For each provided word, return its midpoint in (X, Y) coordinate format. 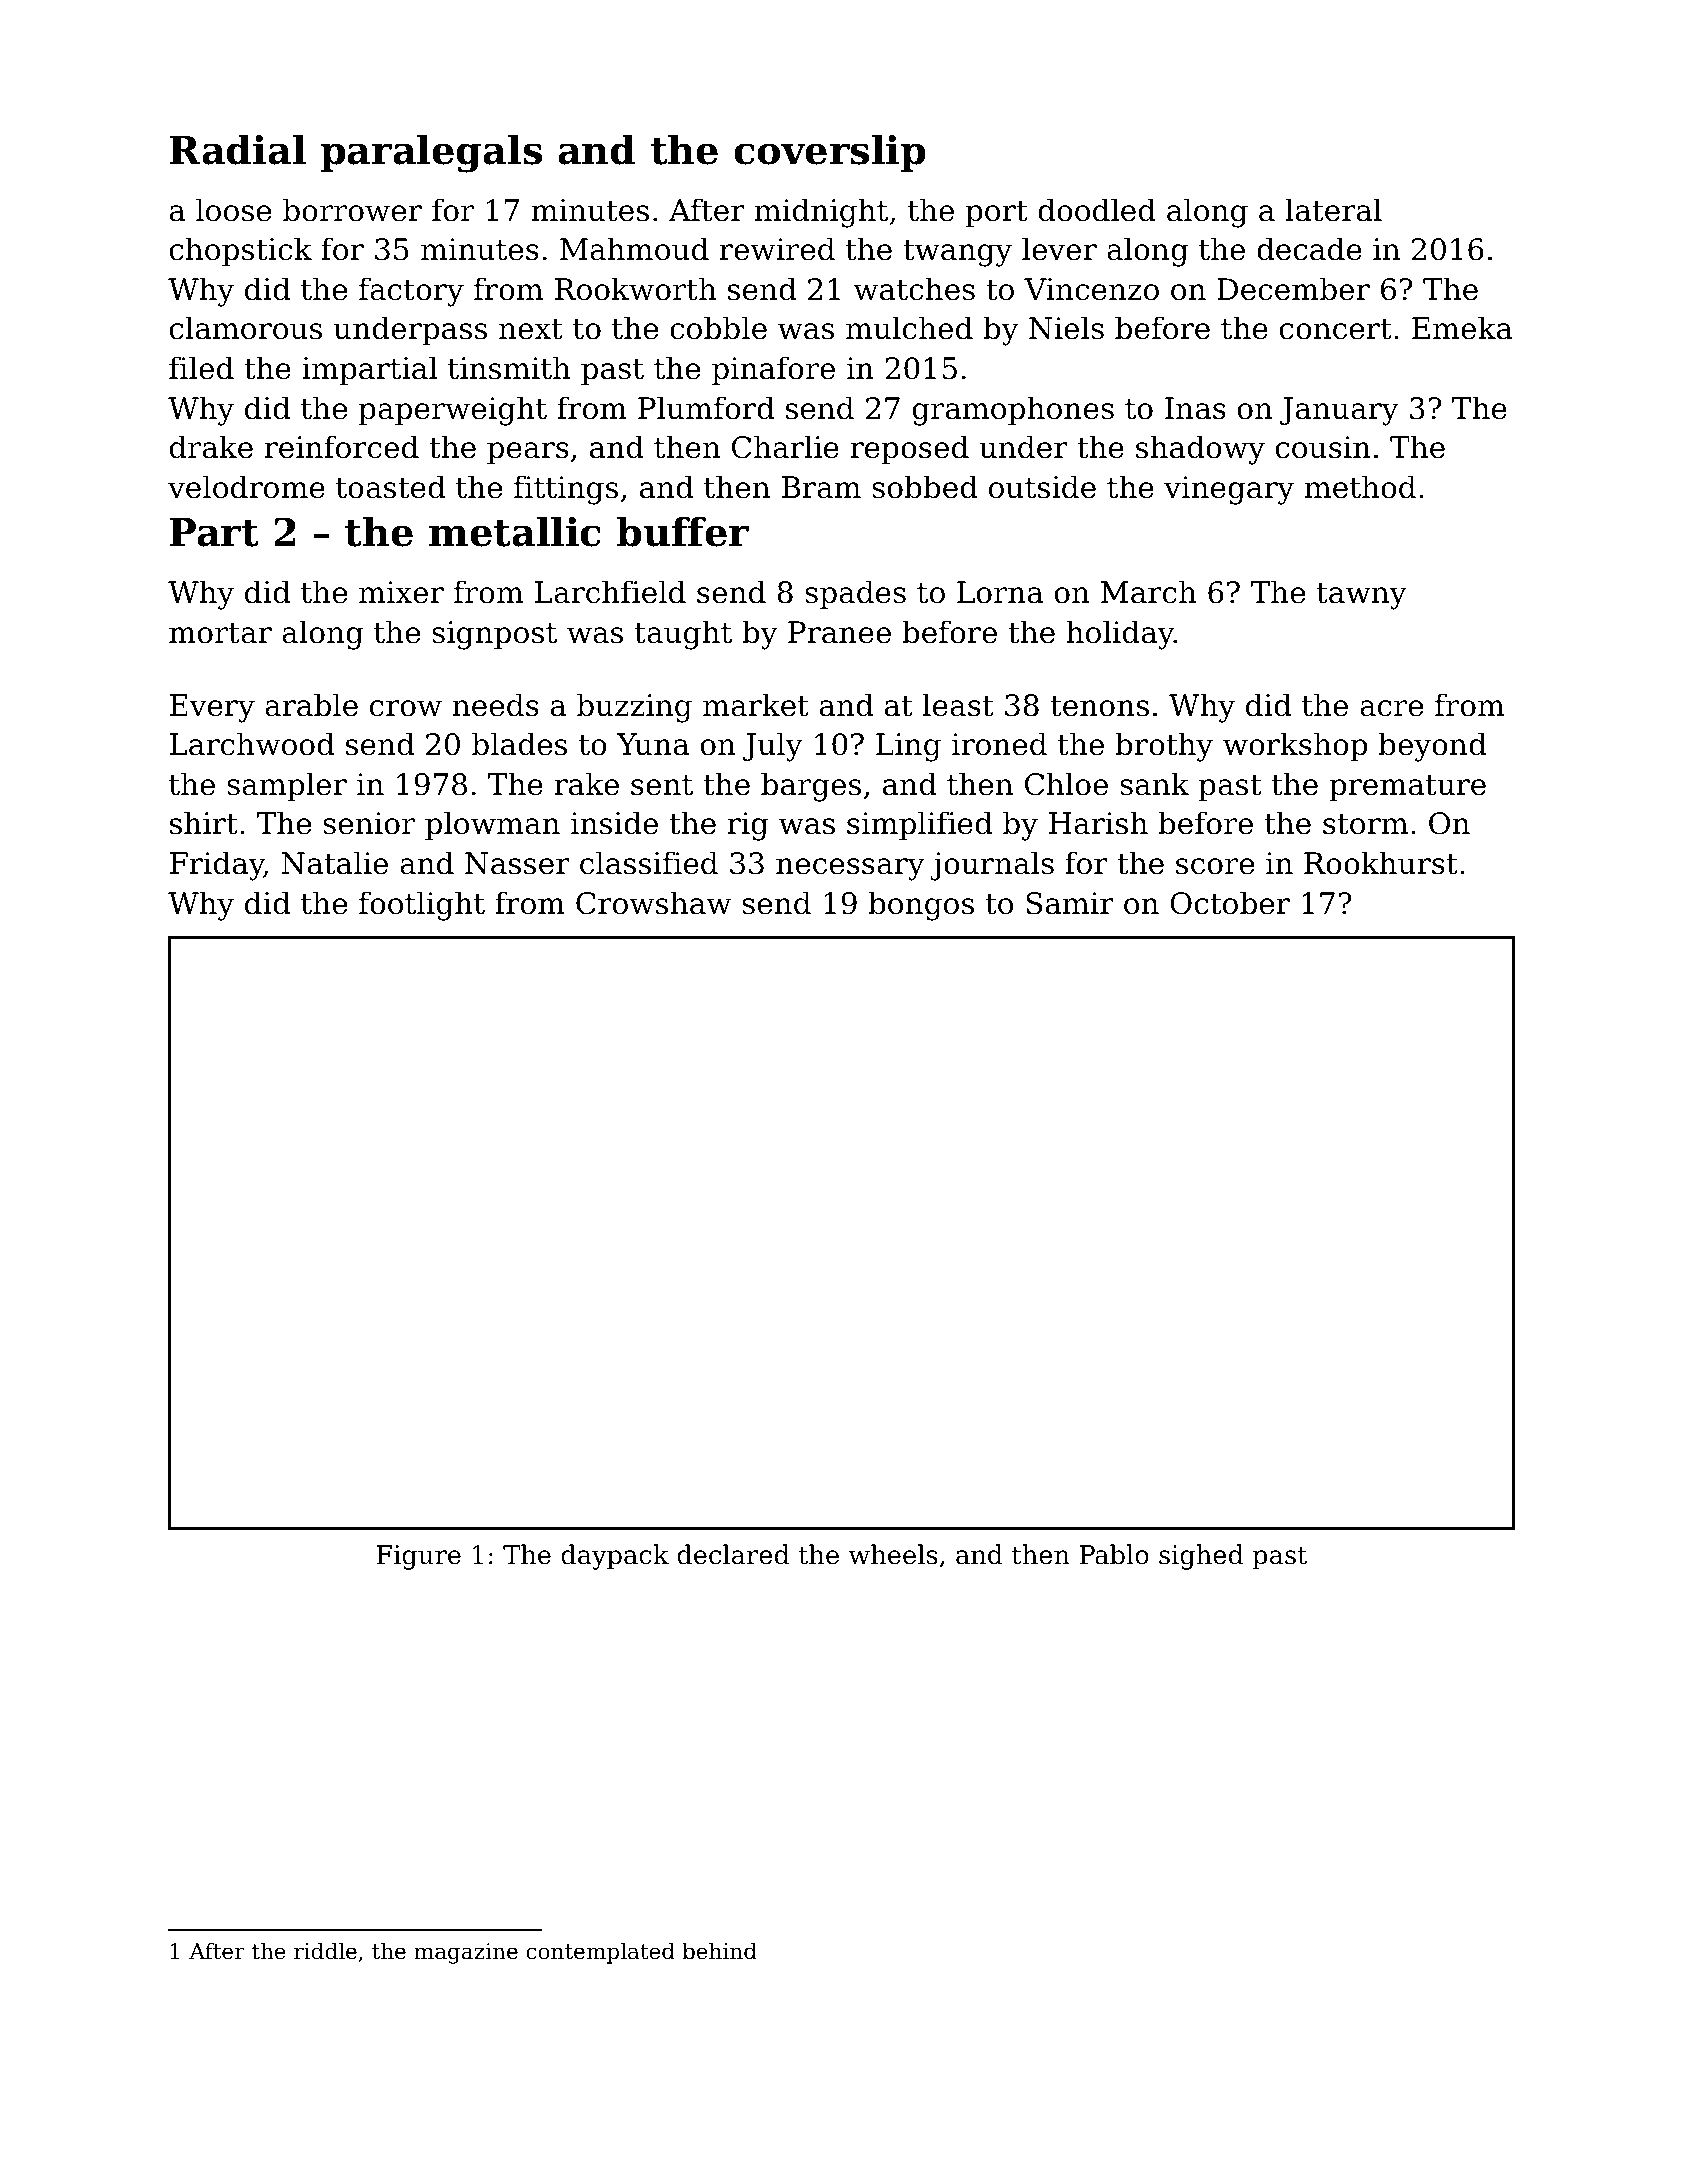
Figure (418, 1557)
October (1230, 903)
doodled (1097, 210)
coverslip (830, 153)
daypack (615, 1557)
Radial (238, 150)
